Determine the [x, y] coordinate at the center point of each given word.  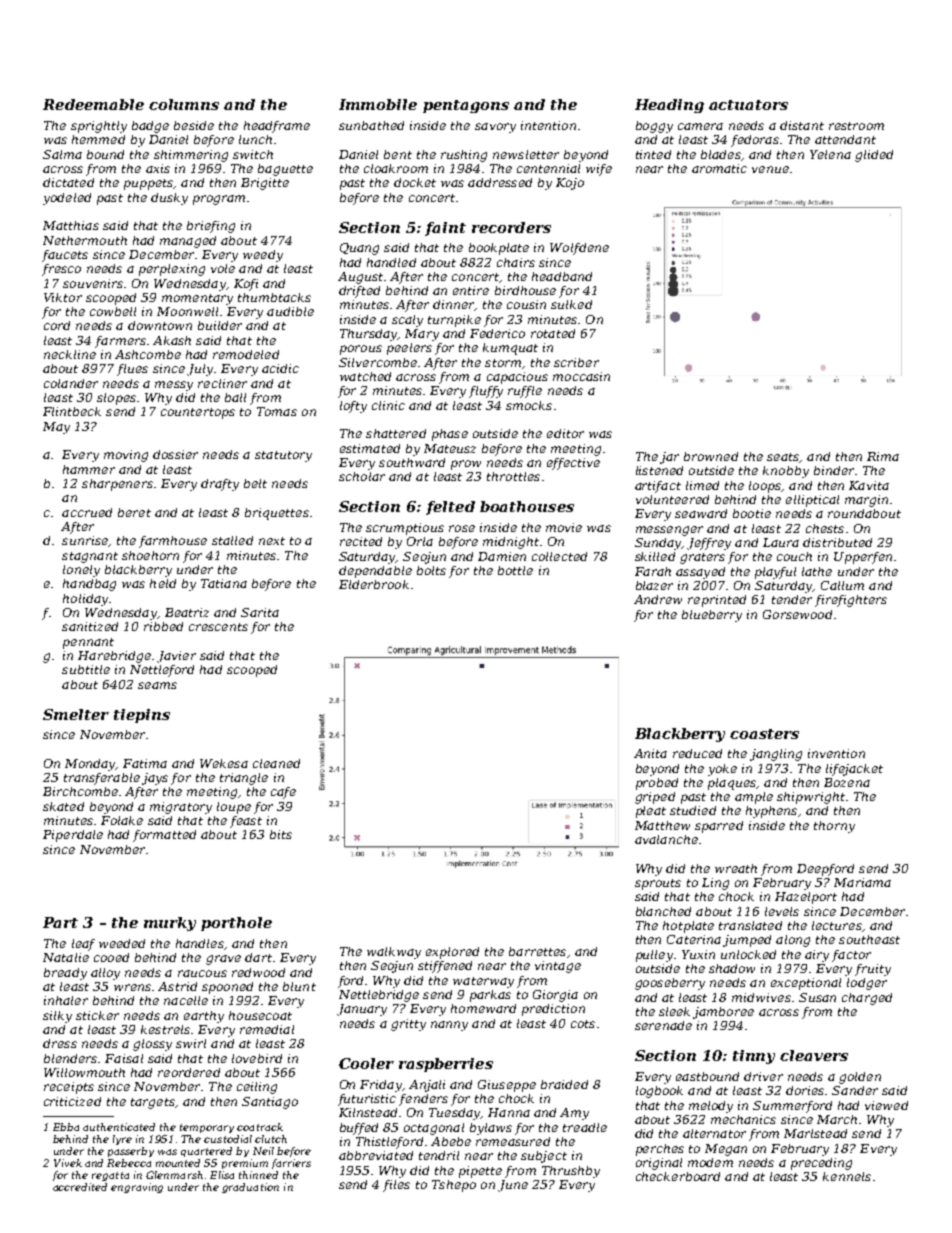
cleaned [276, 763]
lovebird [257, 1058]
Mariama [862, 882]
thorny [834, 827]
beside [194, 125]
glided [874, 156]
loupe [234, 808]
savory [495, 128]
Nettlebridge [379, 996]
